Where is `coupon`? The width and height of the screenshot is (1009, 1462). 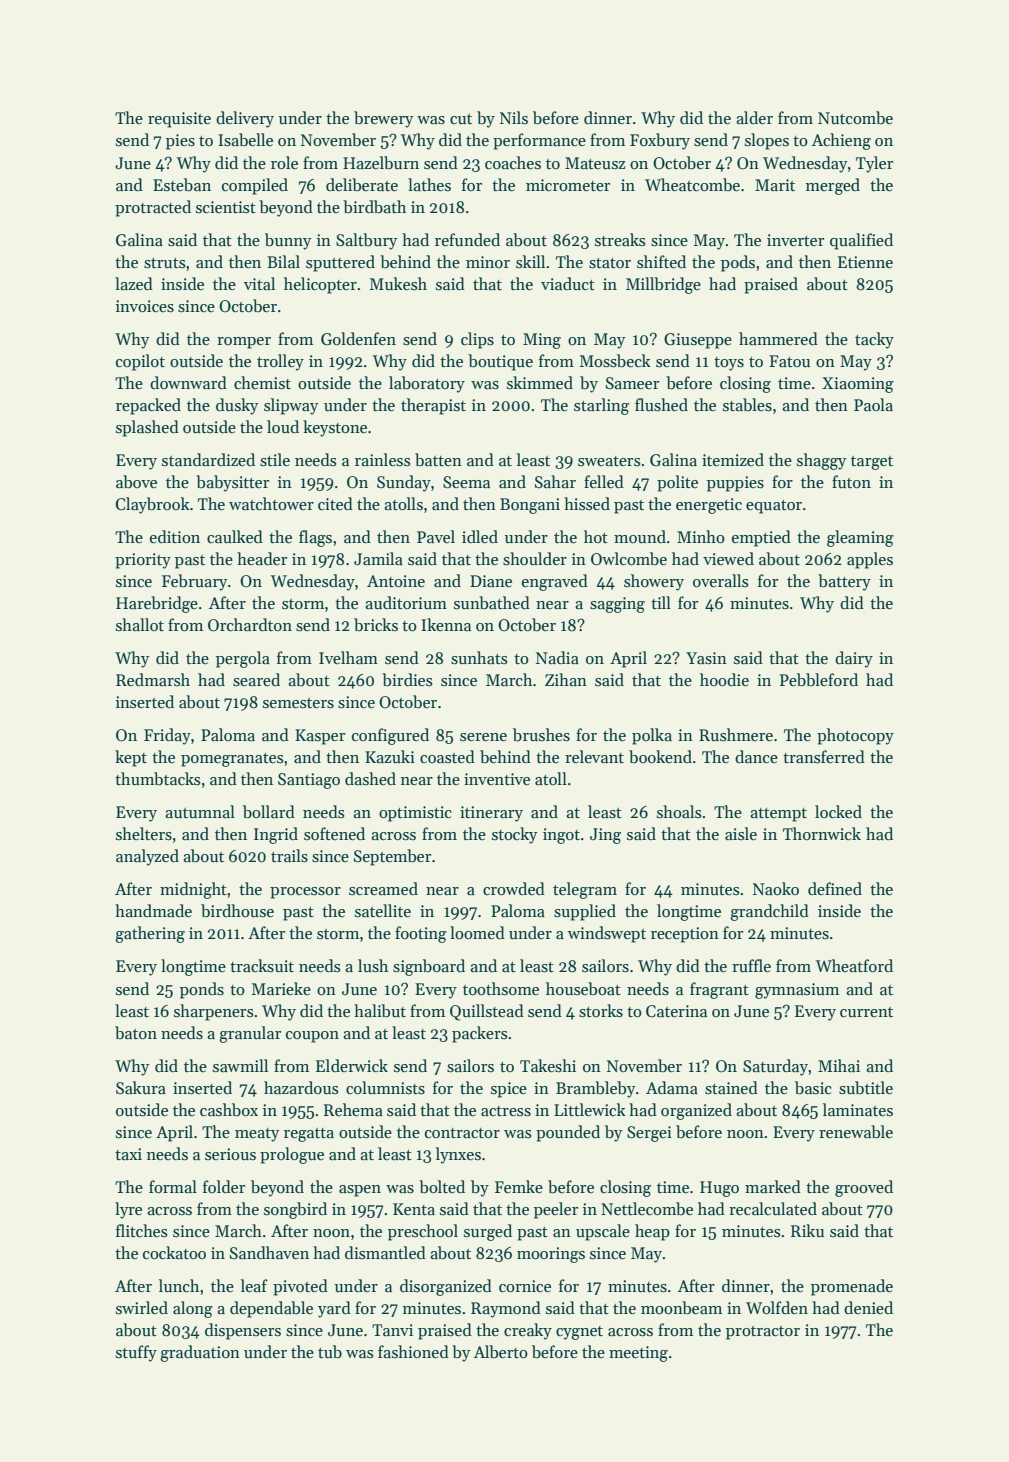 coupon is located at coordinates (312, 1037).
